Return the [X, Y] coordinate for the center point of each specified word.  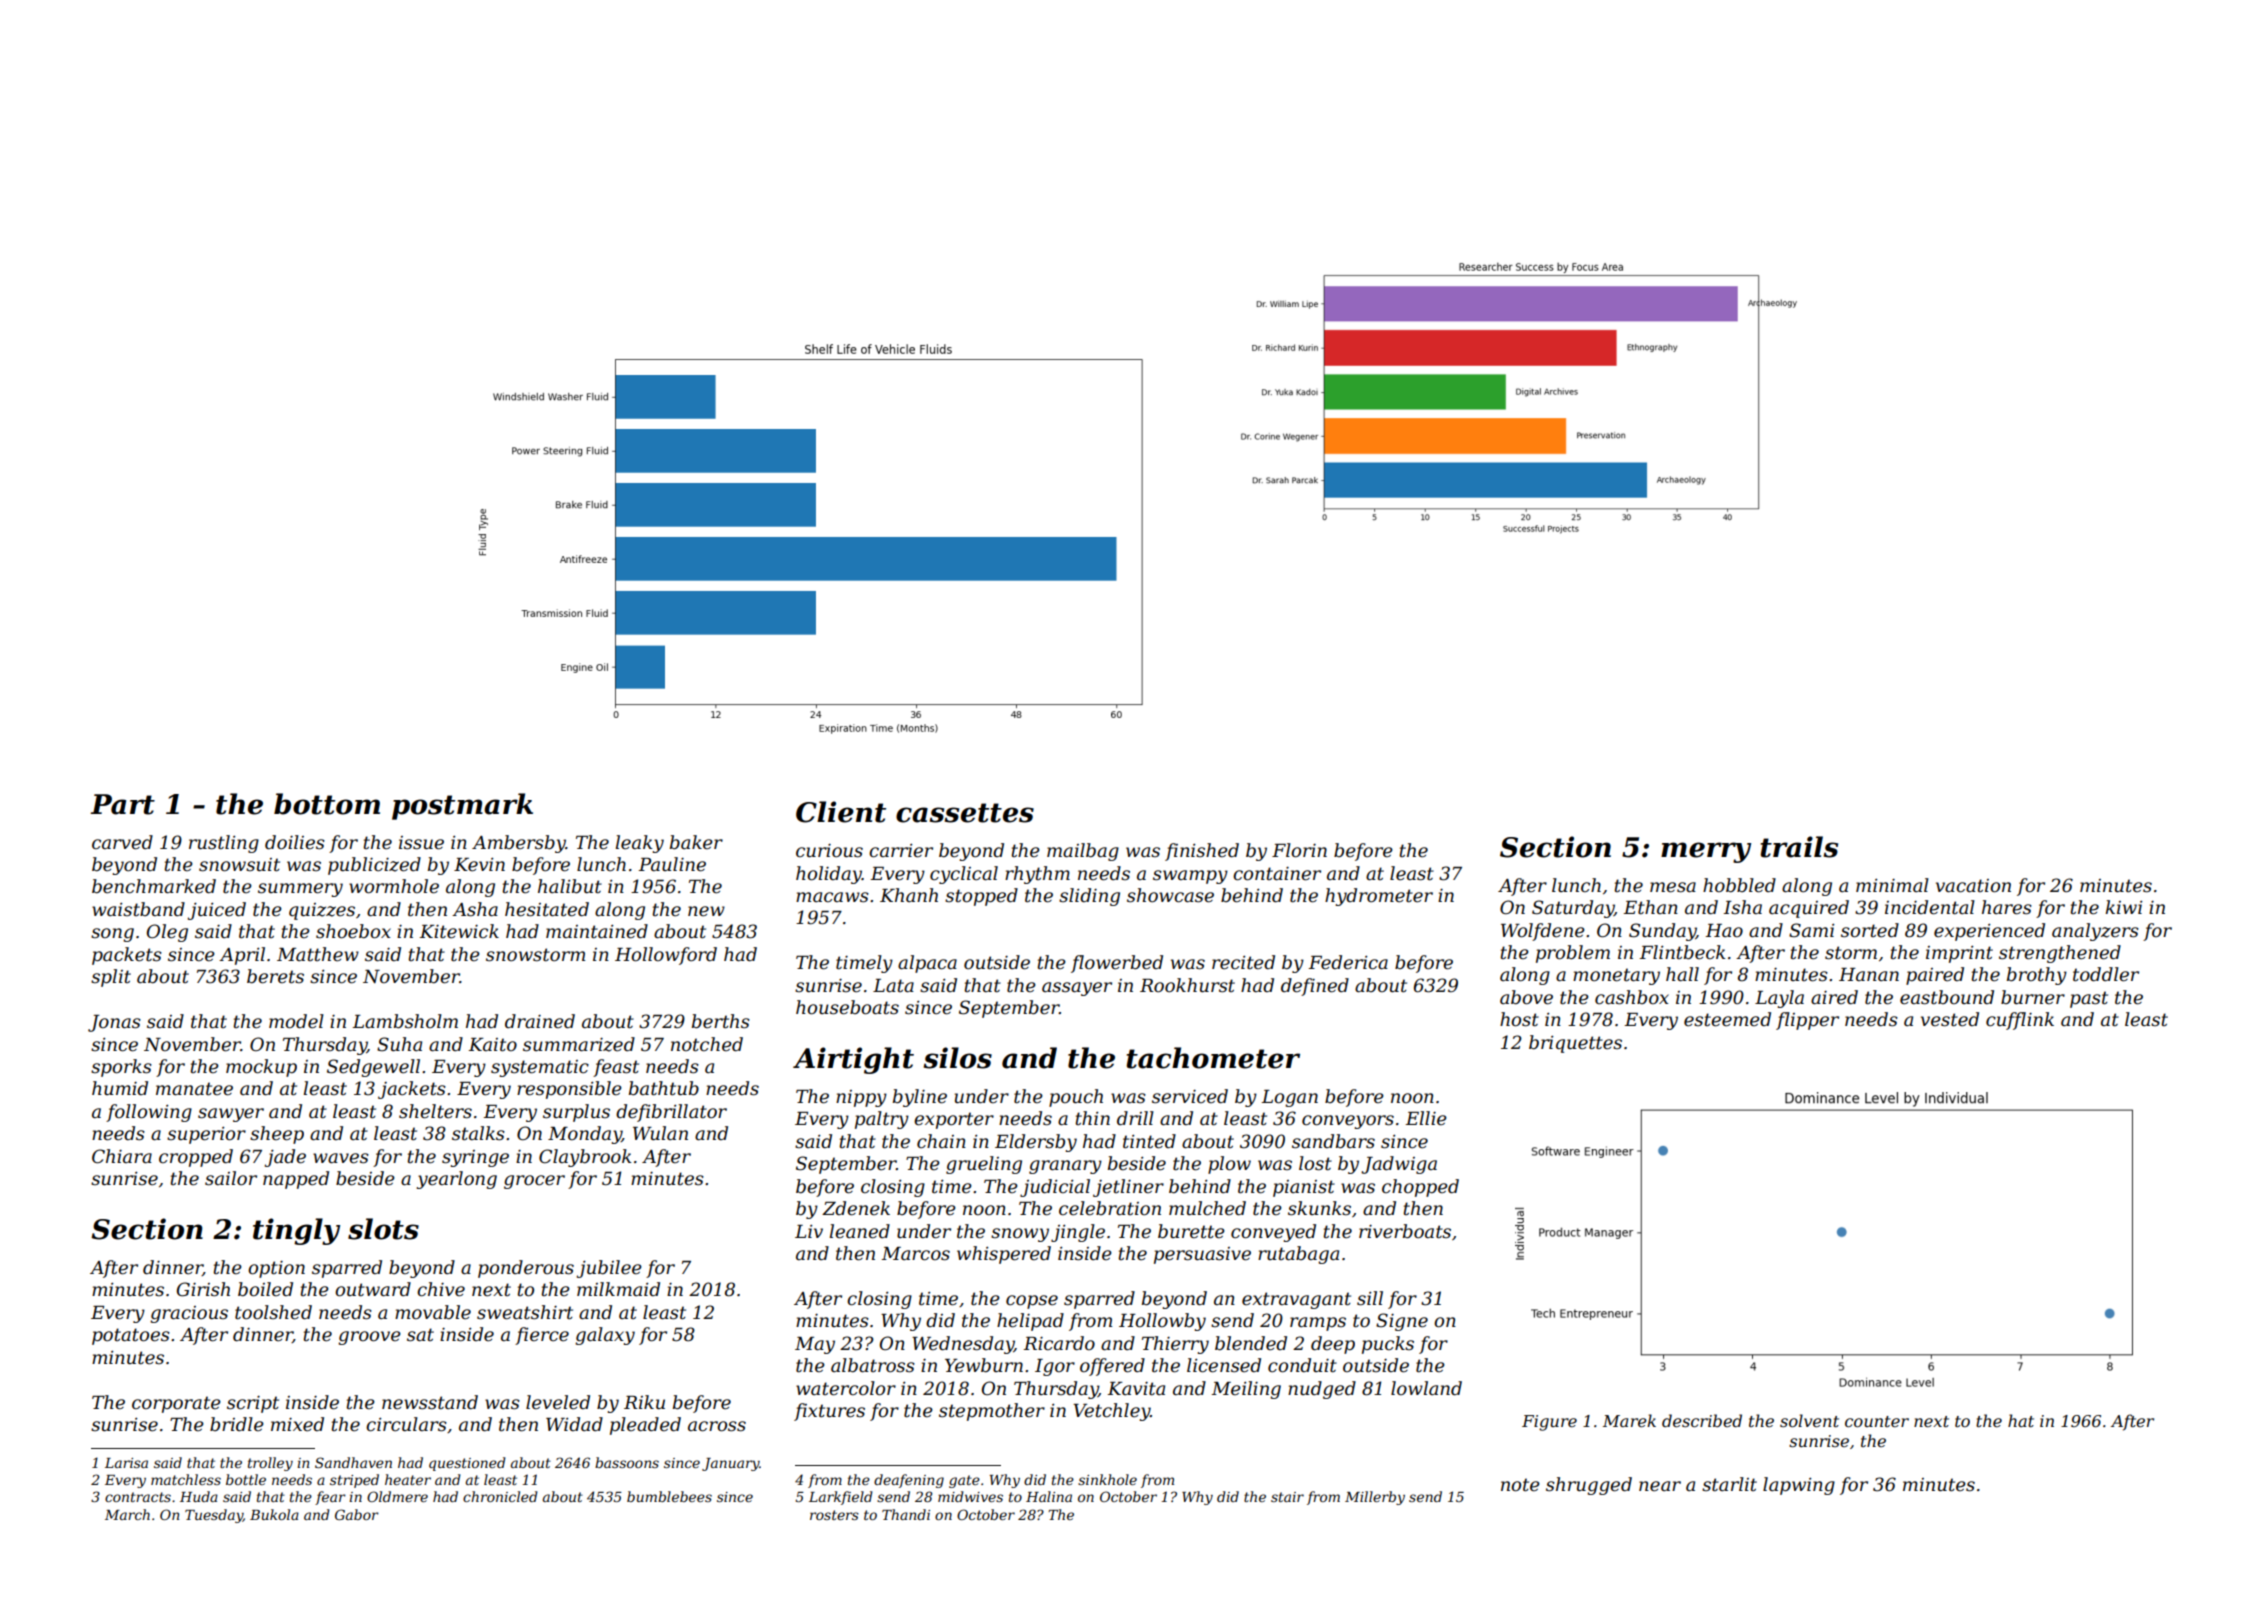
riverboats [1405, 1231]
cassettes [965, 813]
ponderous [526, 1269]
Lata [893, 985]
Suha [399, 1044]
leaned [860, 1231]
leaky [640, 844]
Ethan [1650, 907]
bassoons [627, 1462]
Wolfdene [1543, 932]
